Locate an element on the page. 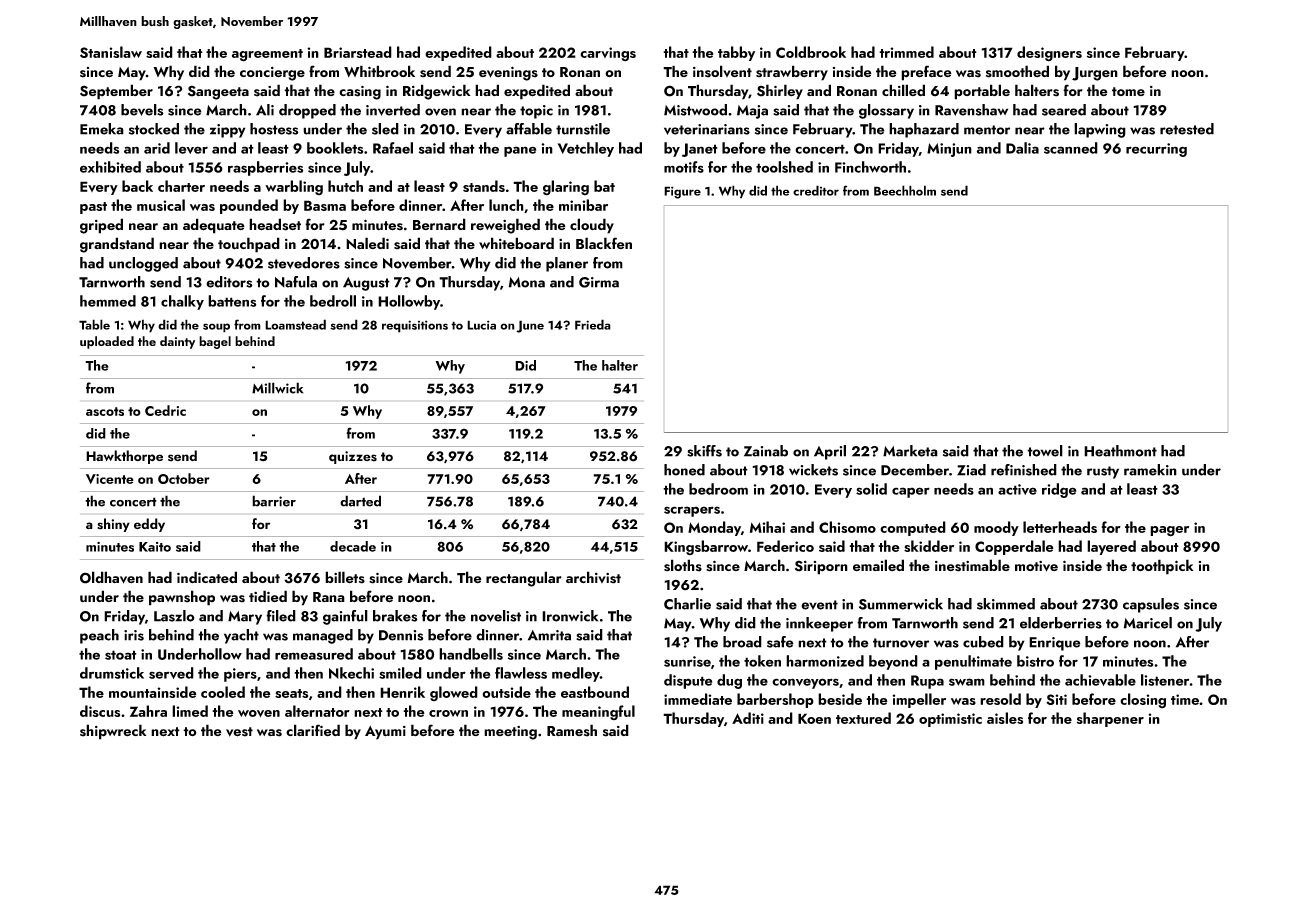  Monday is located at coordinates (714, 528).
